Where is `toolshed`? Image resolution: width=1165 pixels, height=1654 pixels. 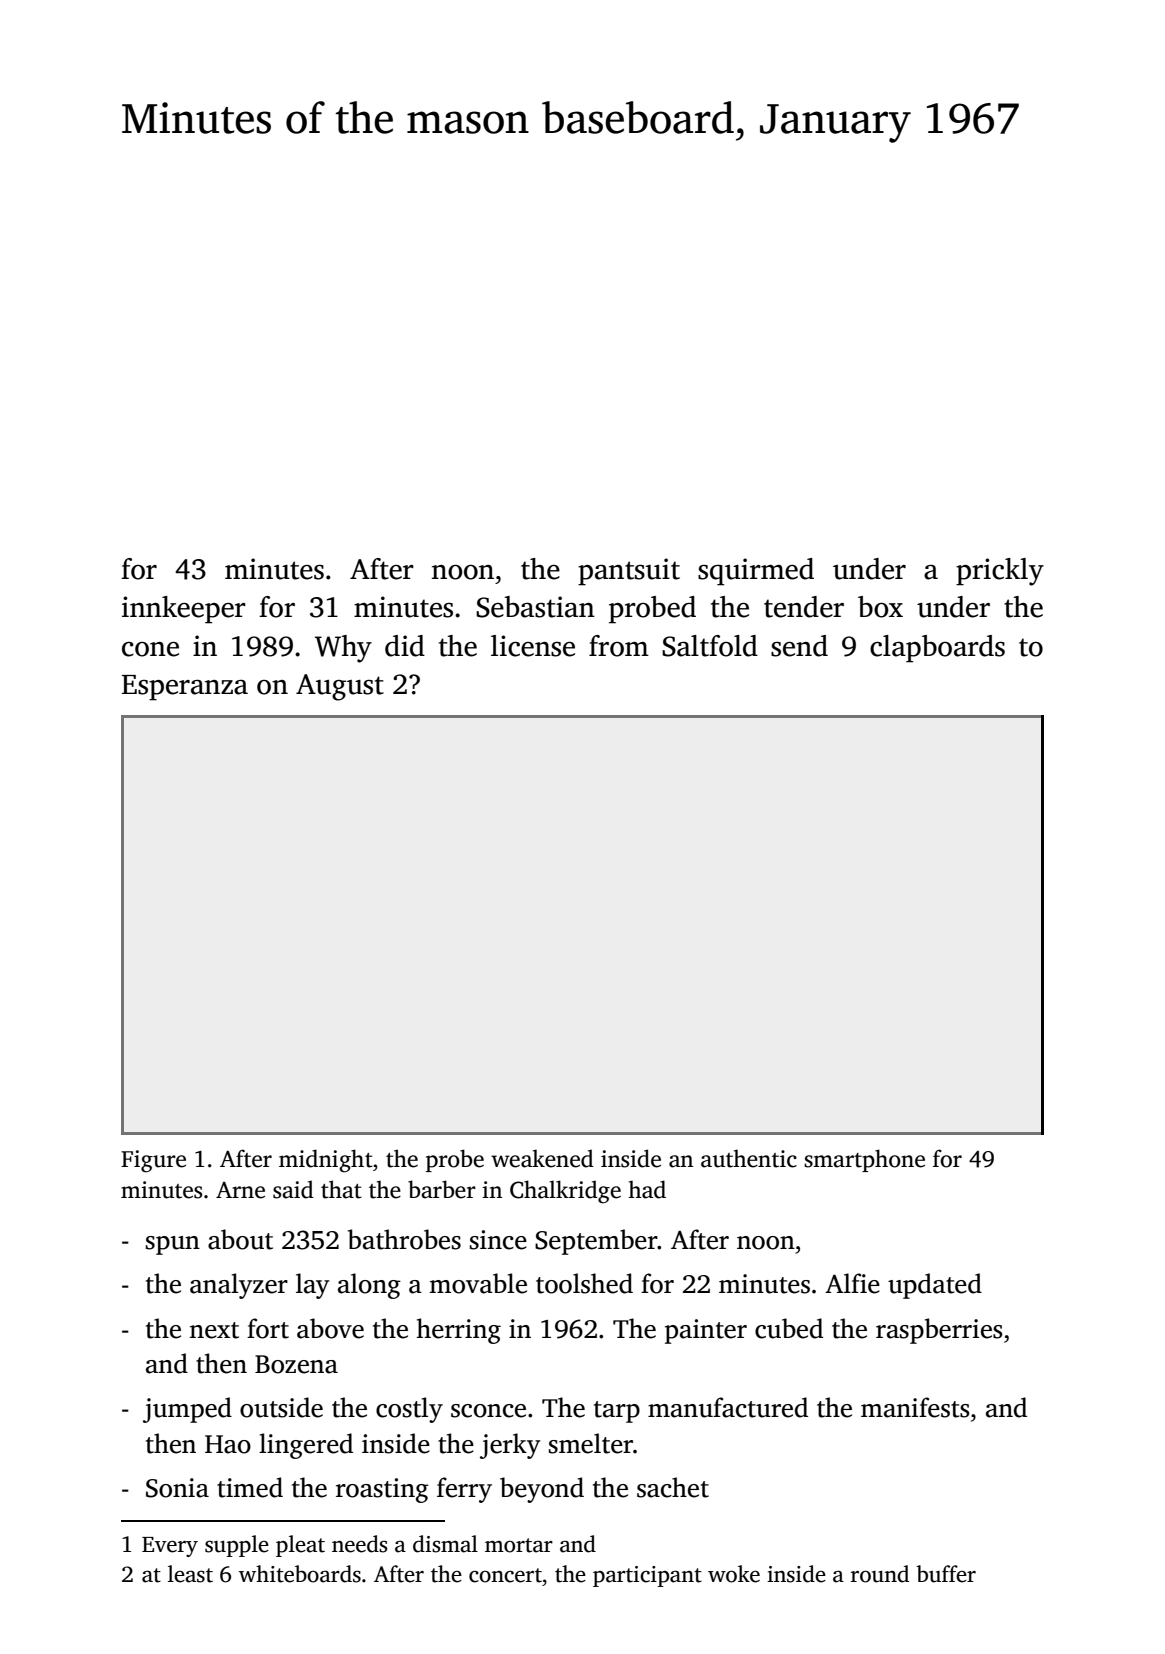
toolshed is located at coordinates (584, 1283).
